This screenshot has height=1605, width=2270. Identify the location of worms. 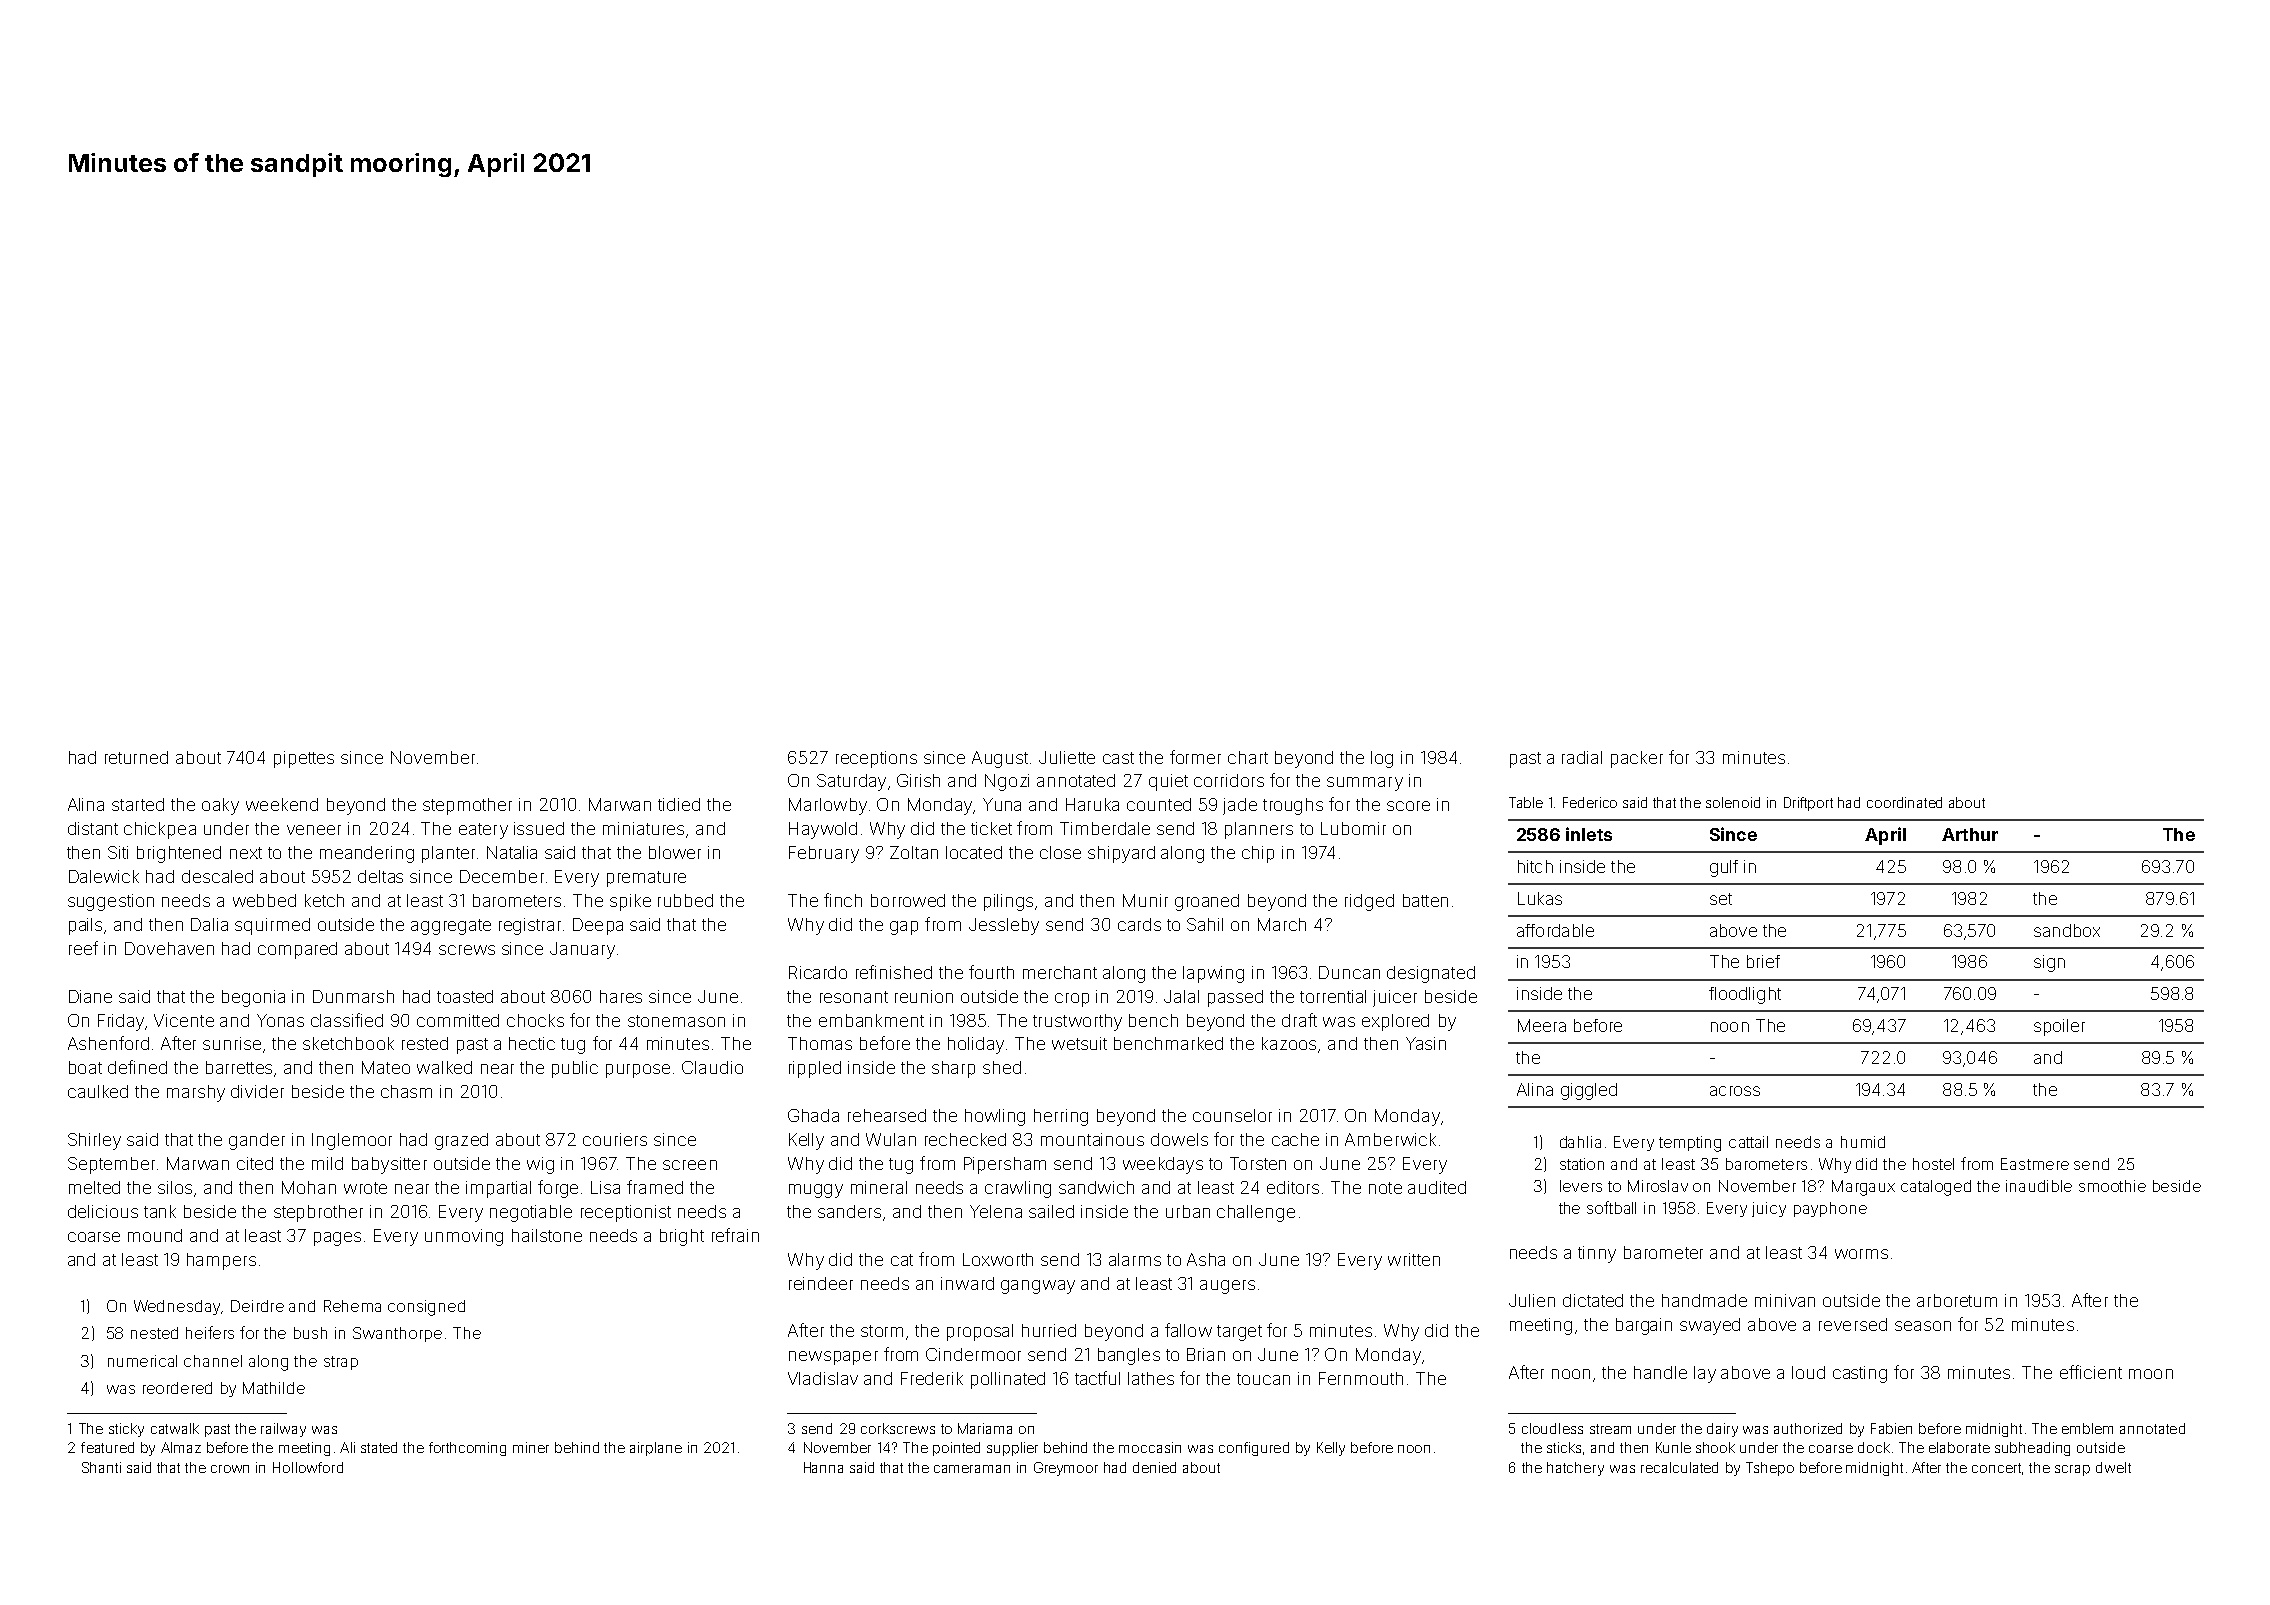
(1861, 1254).
